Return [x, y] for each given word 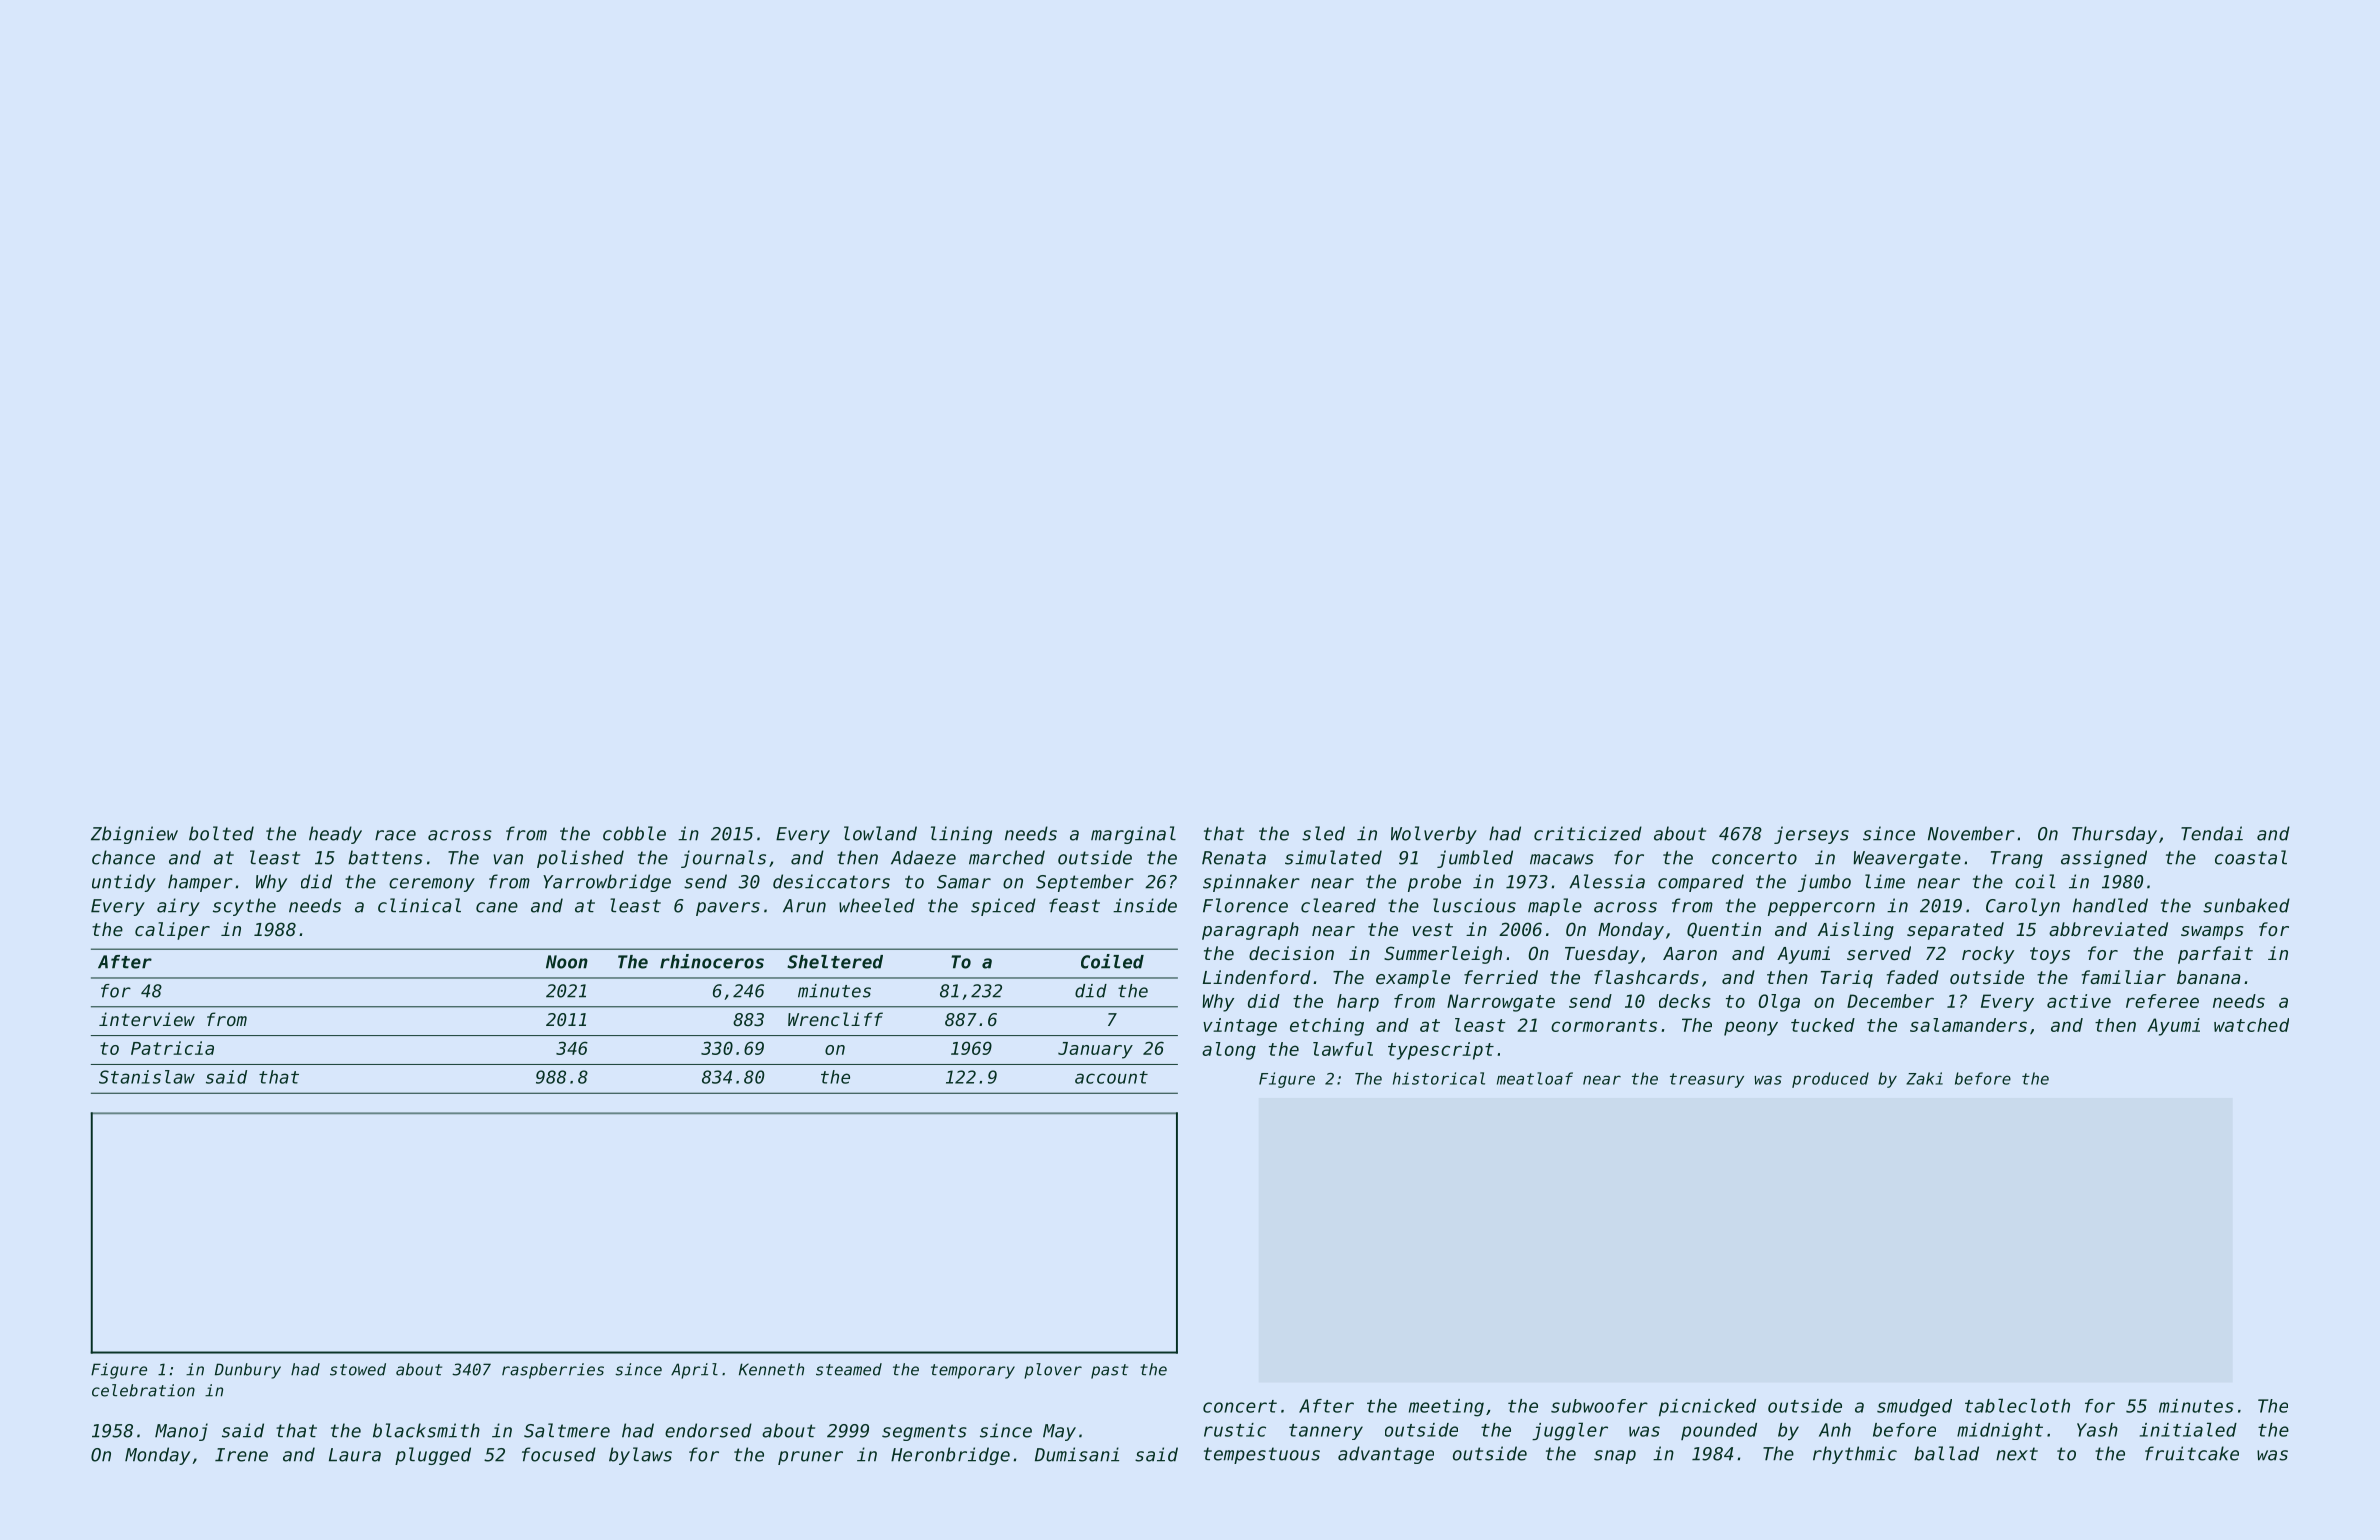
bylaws [640, 1456]
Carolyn [2023, 907]
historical [1439, 1078]
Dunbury [248, 1371]
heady [335, 835]
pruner [810, 1458]
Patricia [172, 1048]
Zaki [1924, 1078]
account [1111, 1077]
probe [1434, 883]
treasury [1707, 1080]
